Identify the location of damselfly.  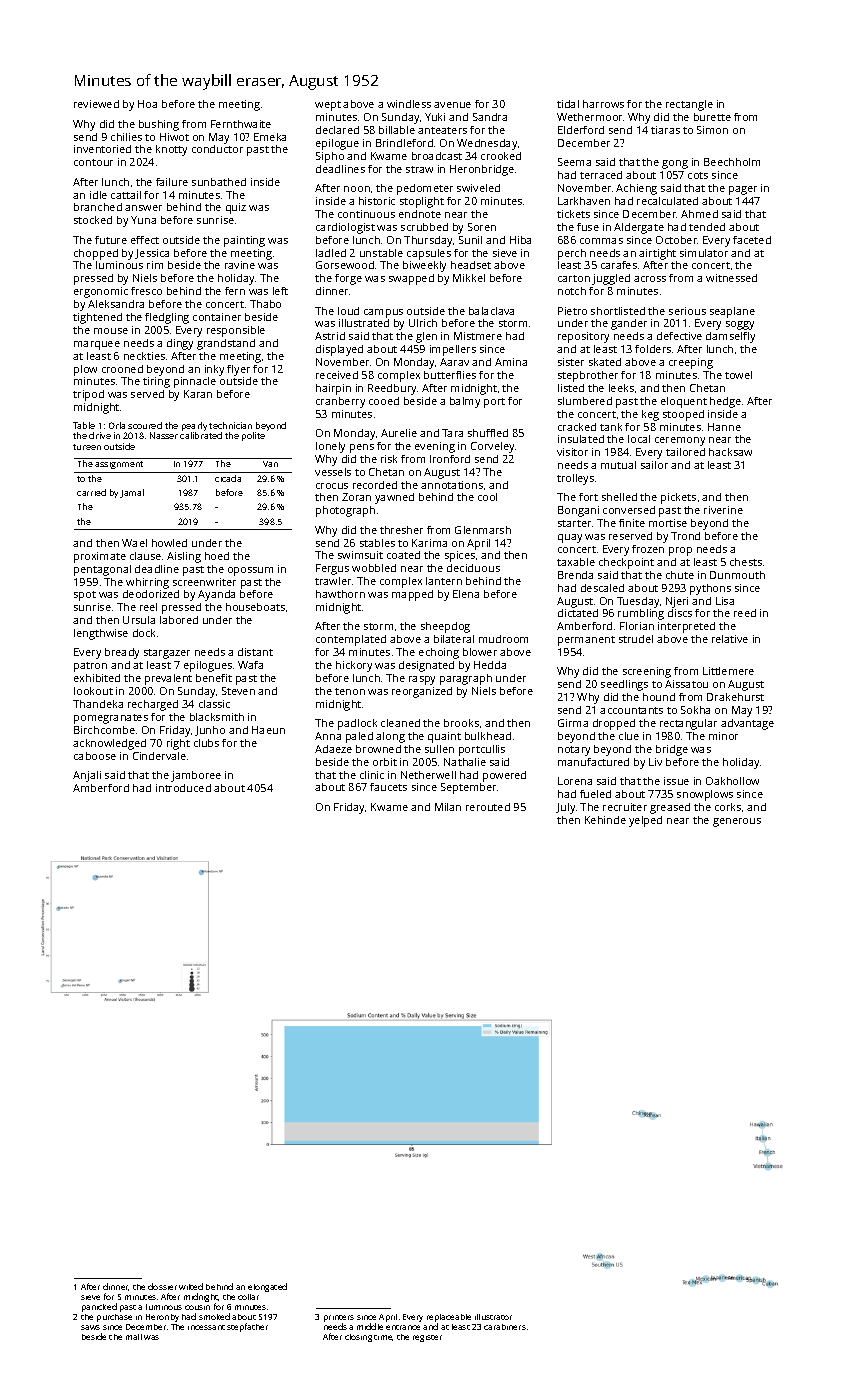
(730, 337).
